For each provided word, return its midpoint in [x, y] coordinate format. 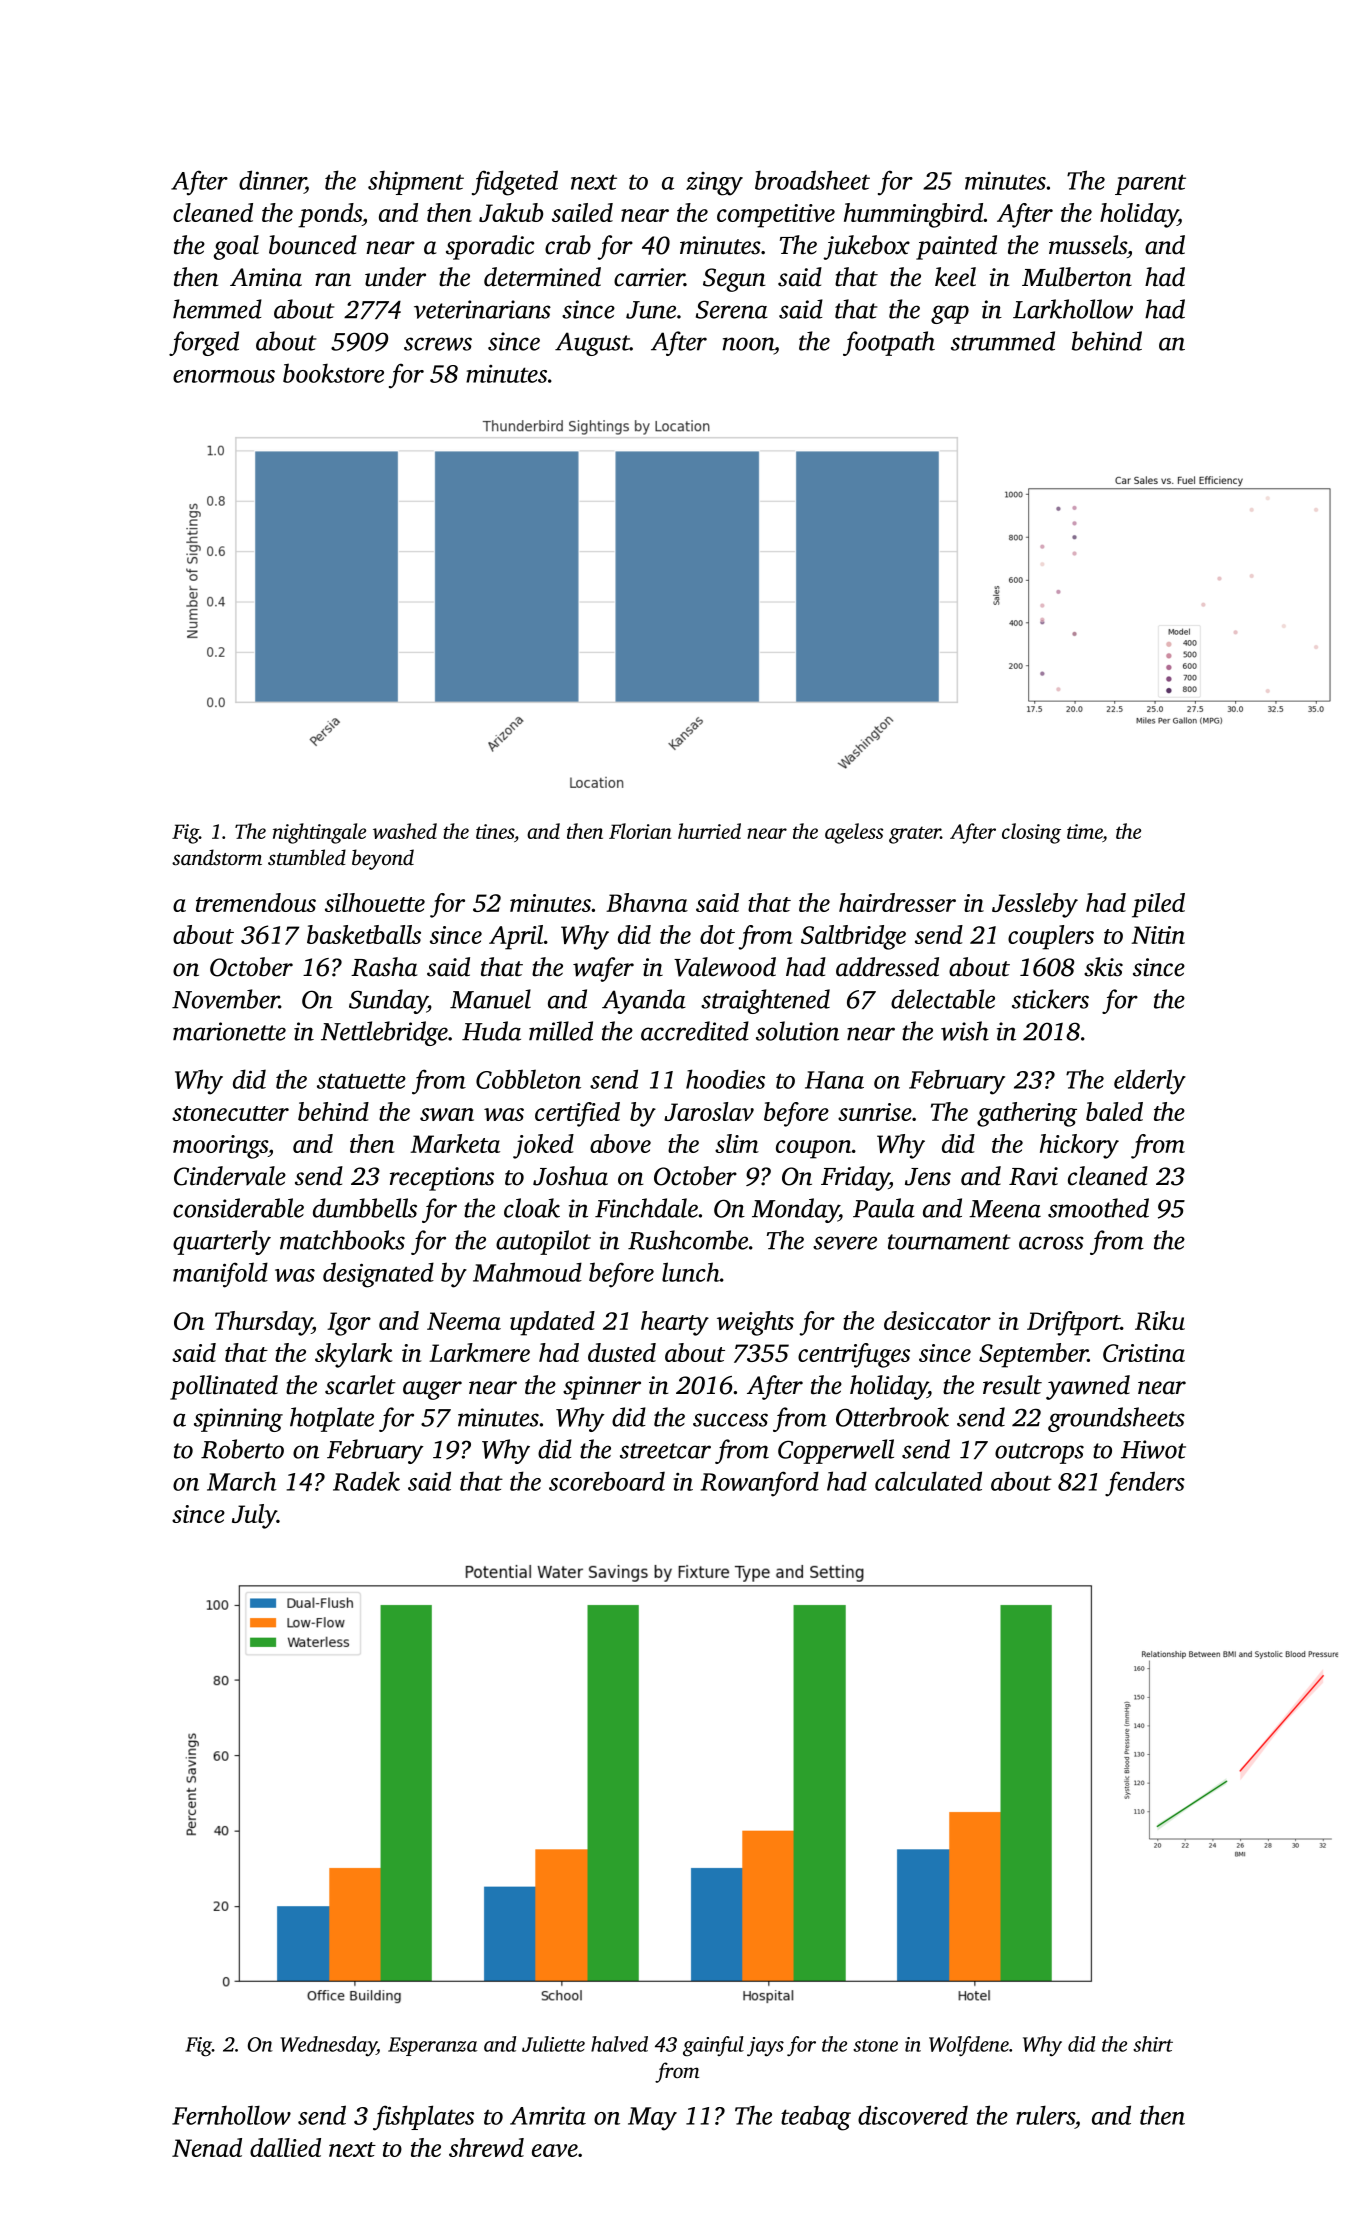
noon [748, 344]
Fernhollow [231, 2115]
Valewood [725, 967]
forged [204, 343]
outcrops [1039, 1453]
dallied [285, 2147]
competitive [776, 216]
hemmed [217, 309]
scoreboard [607, 1481]
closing [1031, 833]
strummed [1003, 341]
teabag [816, 2118]
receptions [442, 1179]
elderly [1150, 1082]
